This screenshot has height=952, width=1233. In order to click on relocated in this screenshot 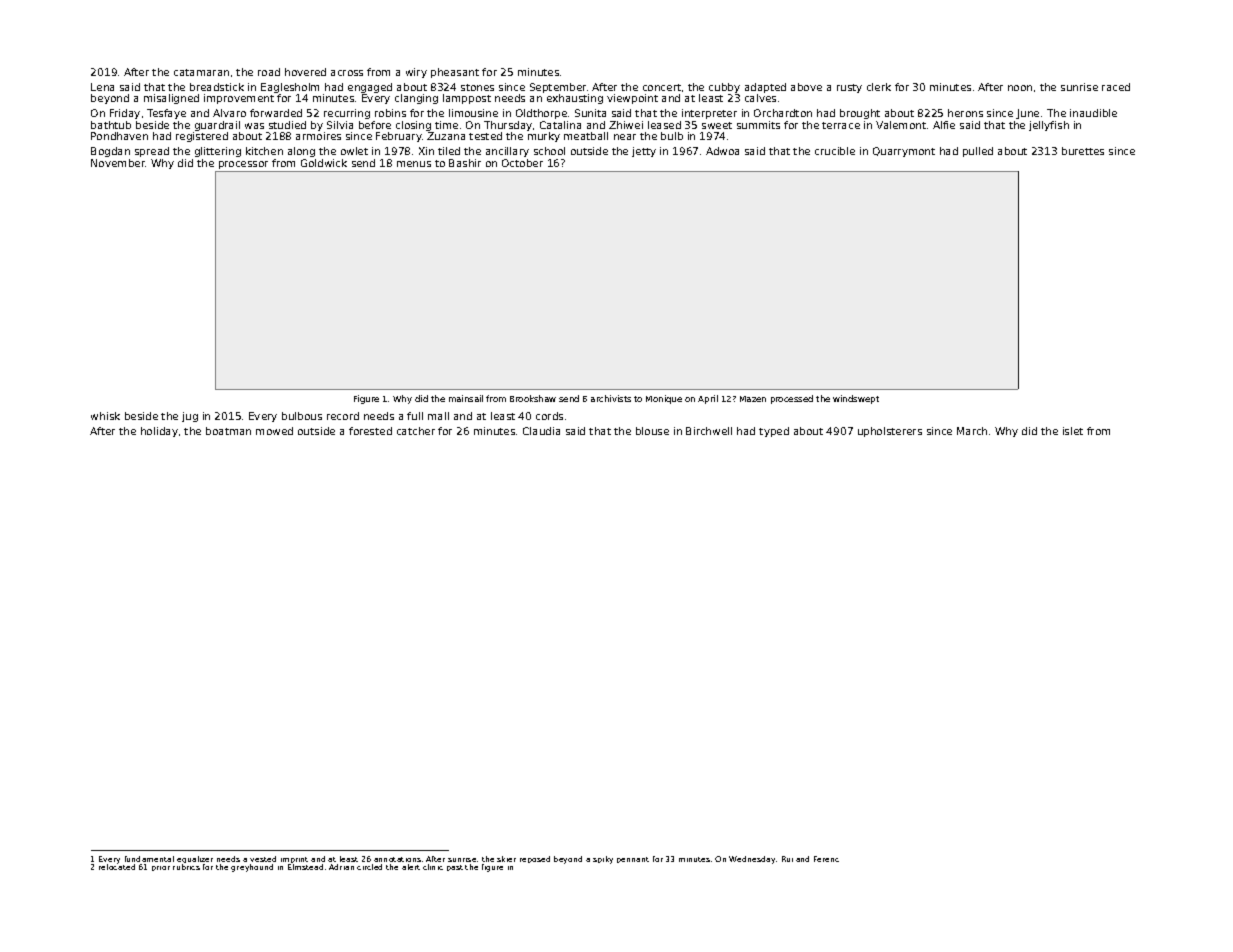, I will do `click(117, 867)`.
